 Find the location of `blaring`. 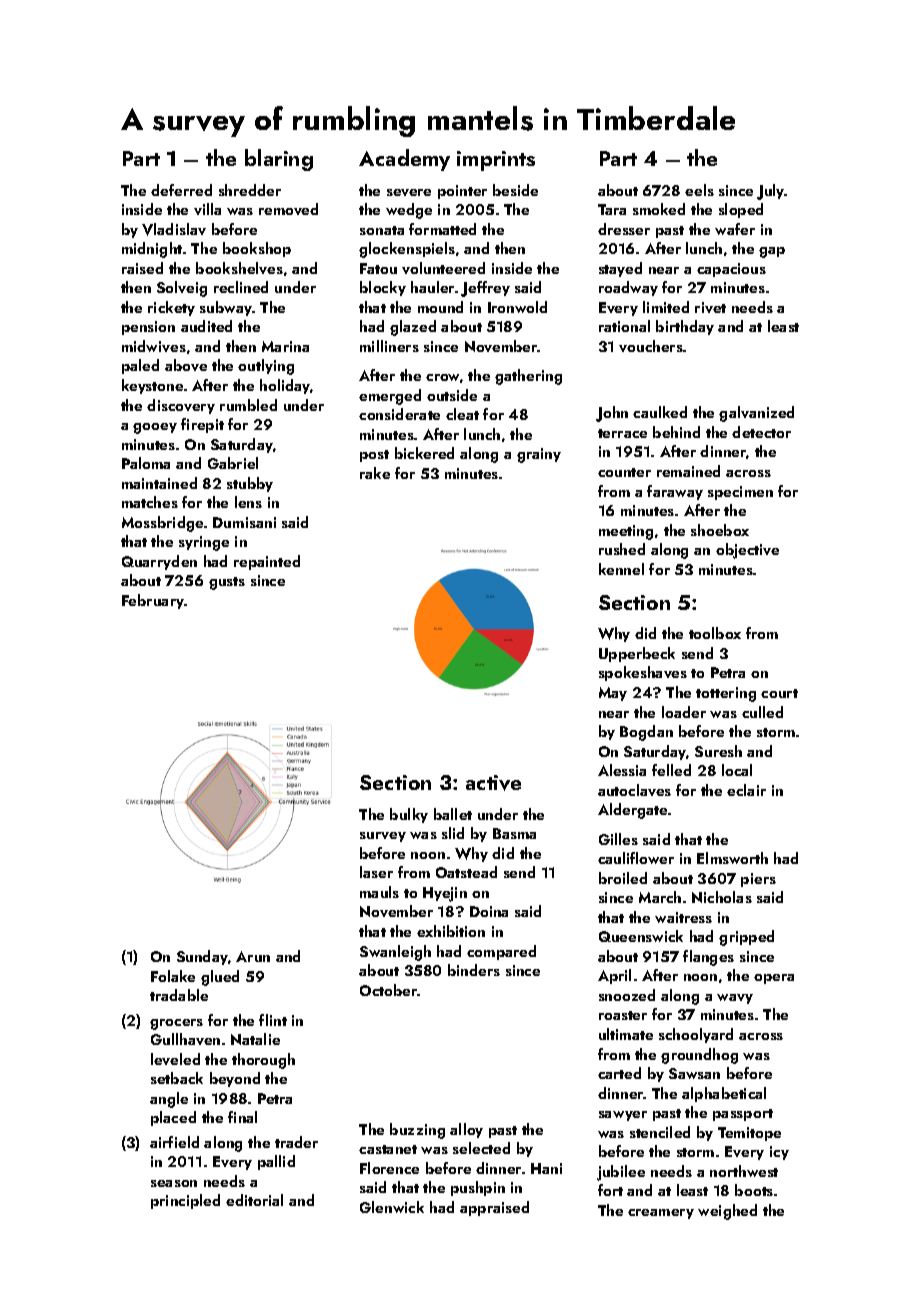

blaring is located at coordinates (279, 160).
